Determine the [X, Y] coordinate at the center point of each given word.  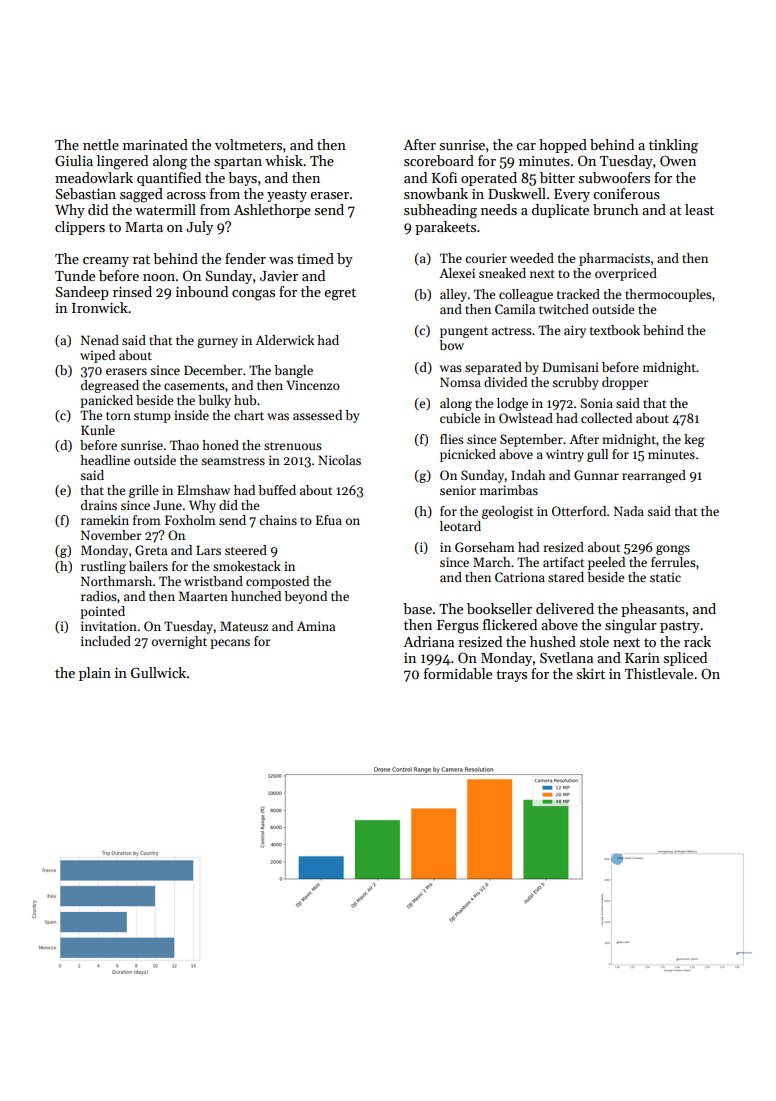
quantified [169, 179]
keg [694, 440]
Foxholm [190, 520]
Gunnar [596, 475]
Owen [678, 160]
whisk [284, 160]
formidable [458, 673]
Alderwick [284, 340]
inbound [202, 291]
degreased [110, 386]
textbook [615, 330]
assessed [317, 415]
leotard [460, 526]
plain [95, 674]
